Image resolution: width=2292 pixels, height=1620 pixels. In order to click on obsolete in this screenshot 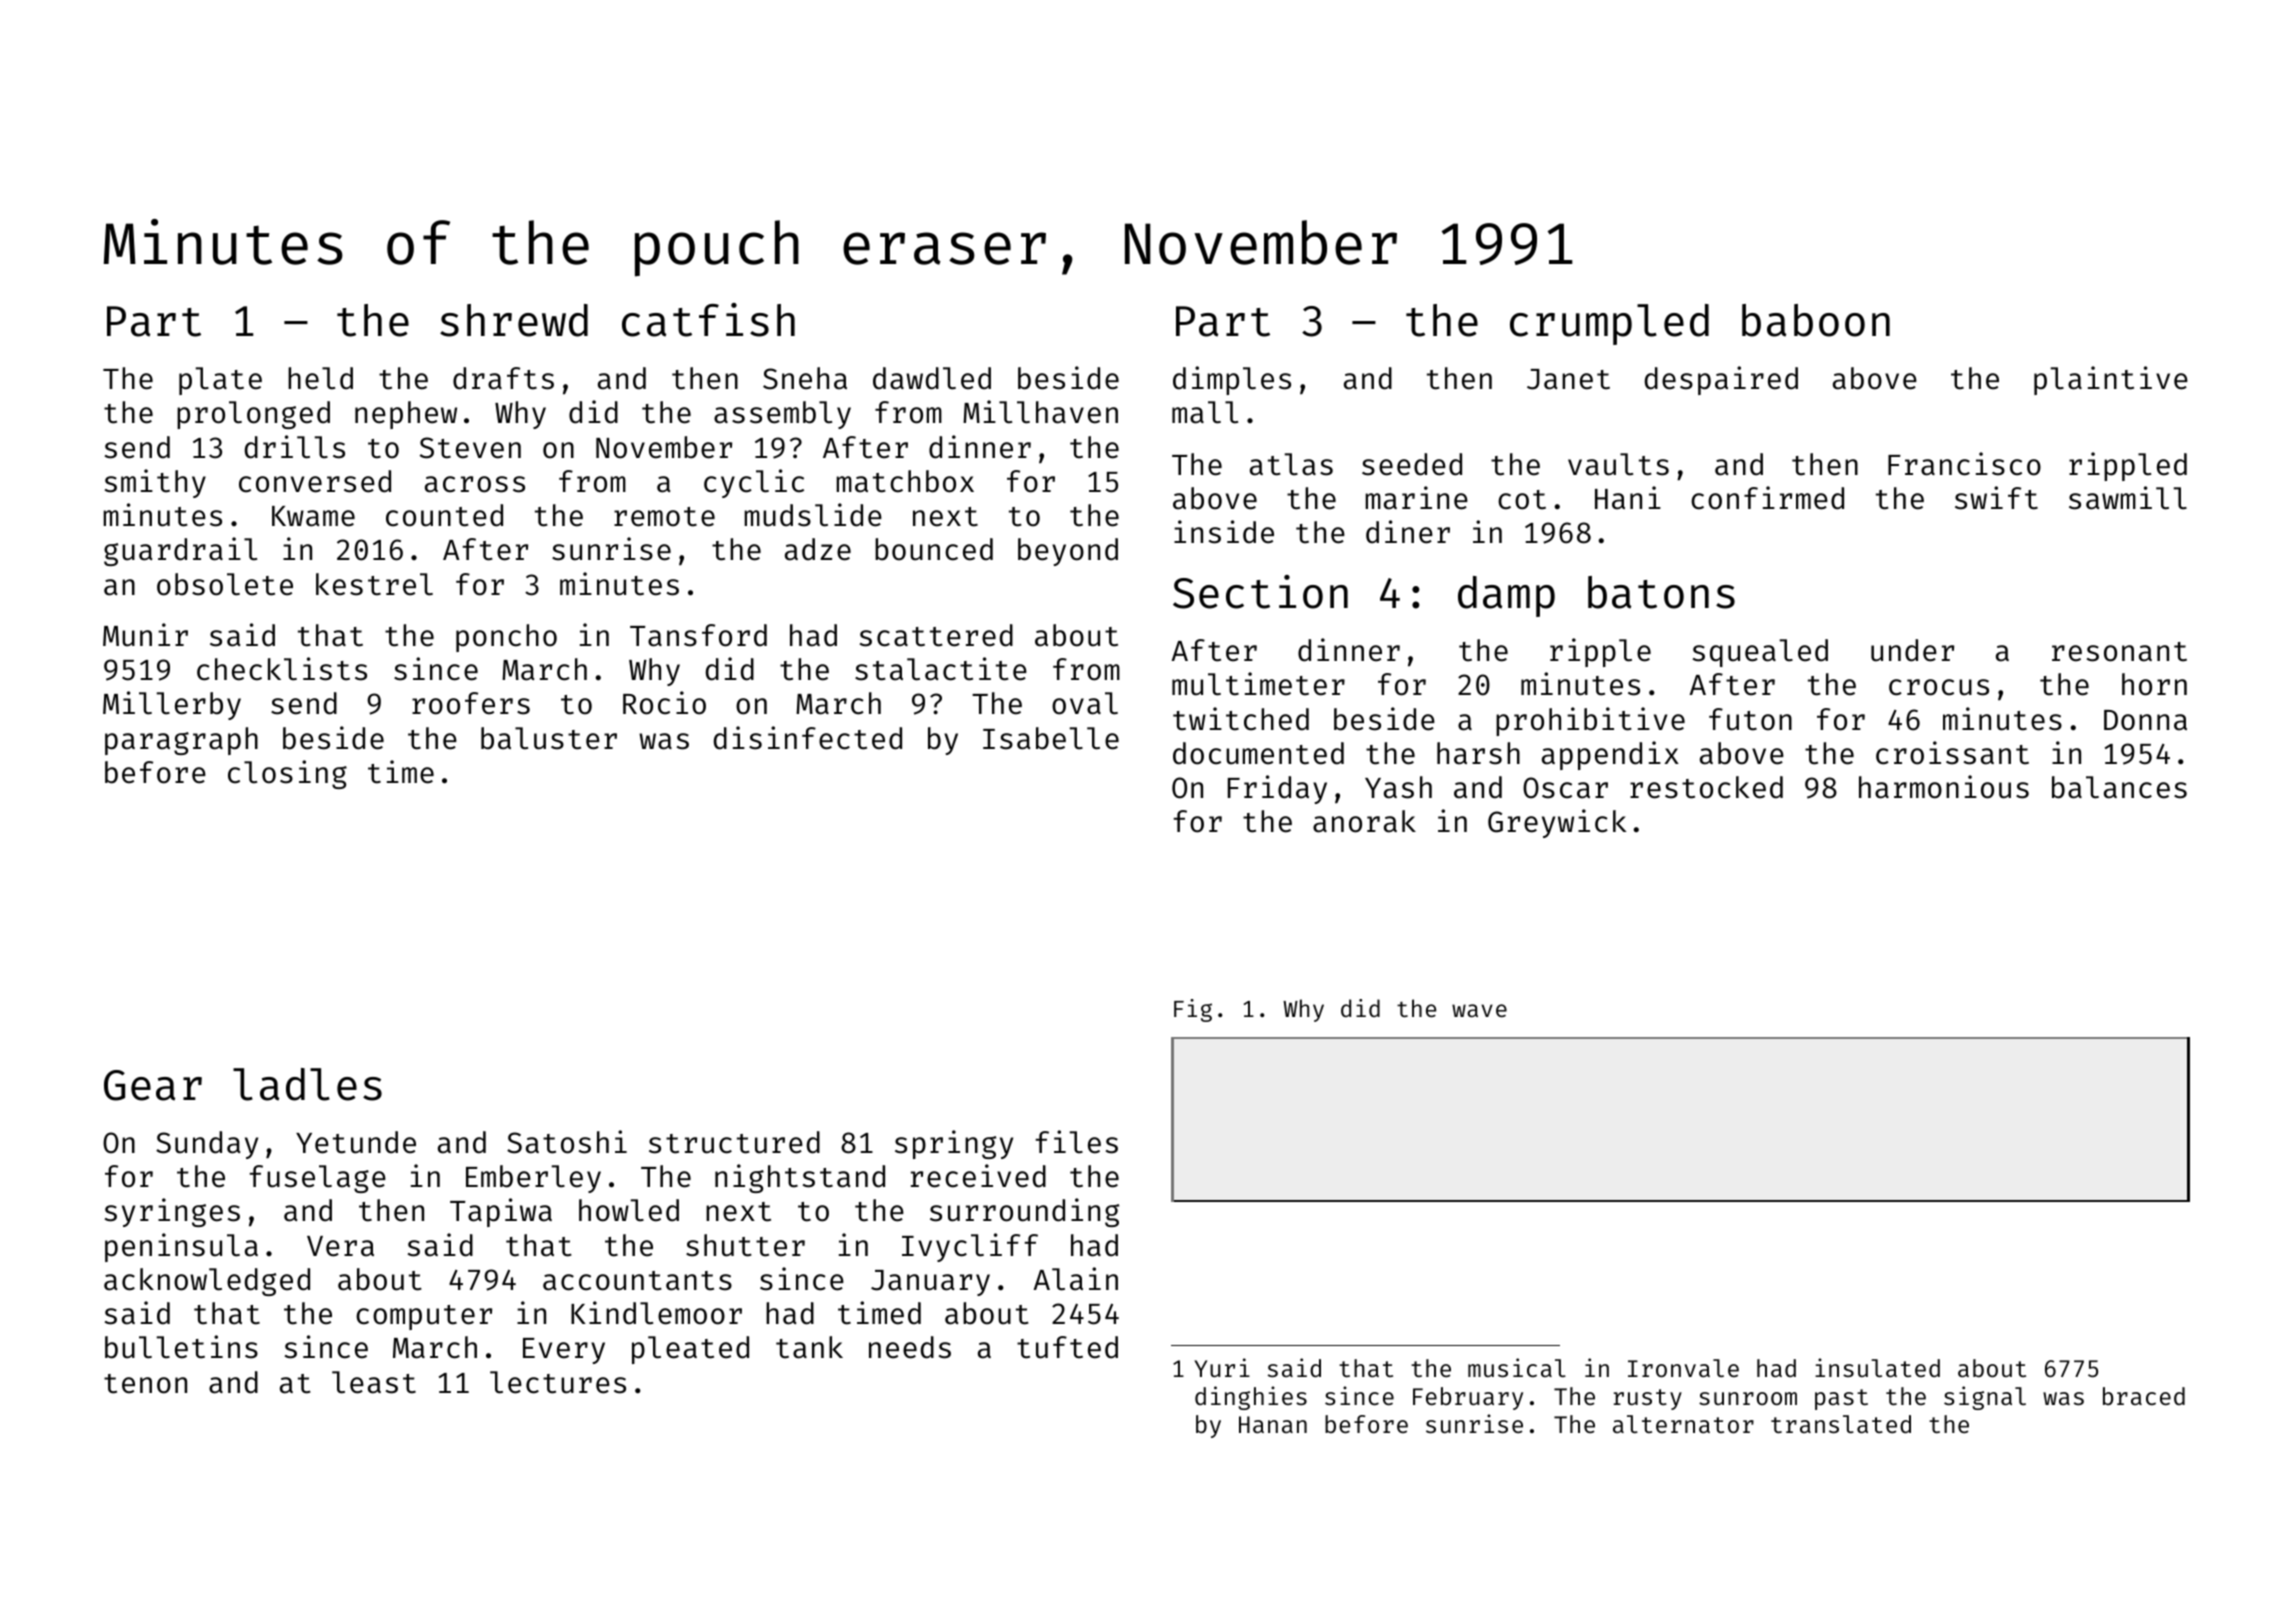, I will do `click(225, 584)`.
